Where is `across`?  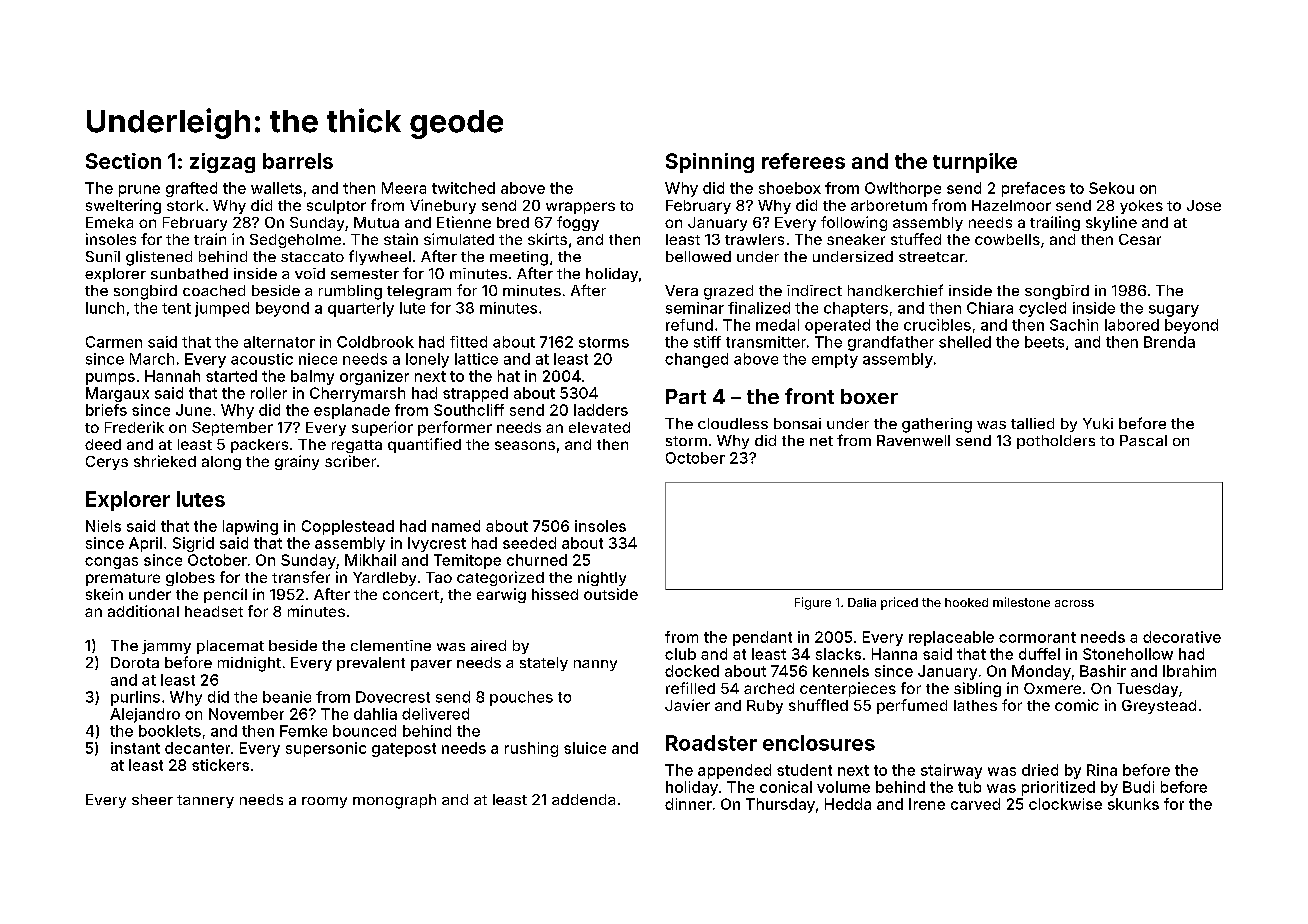
across is located at coordinates (1074, 603).
